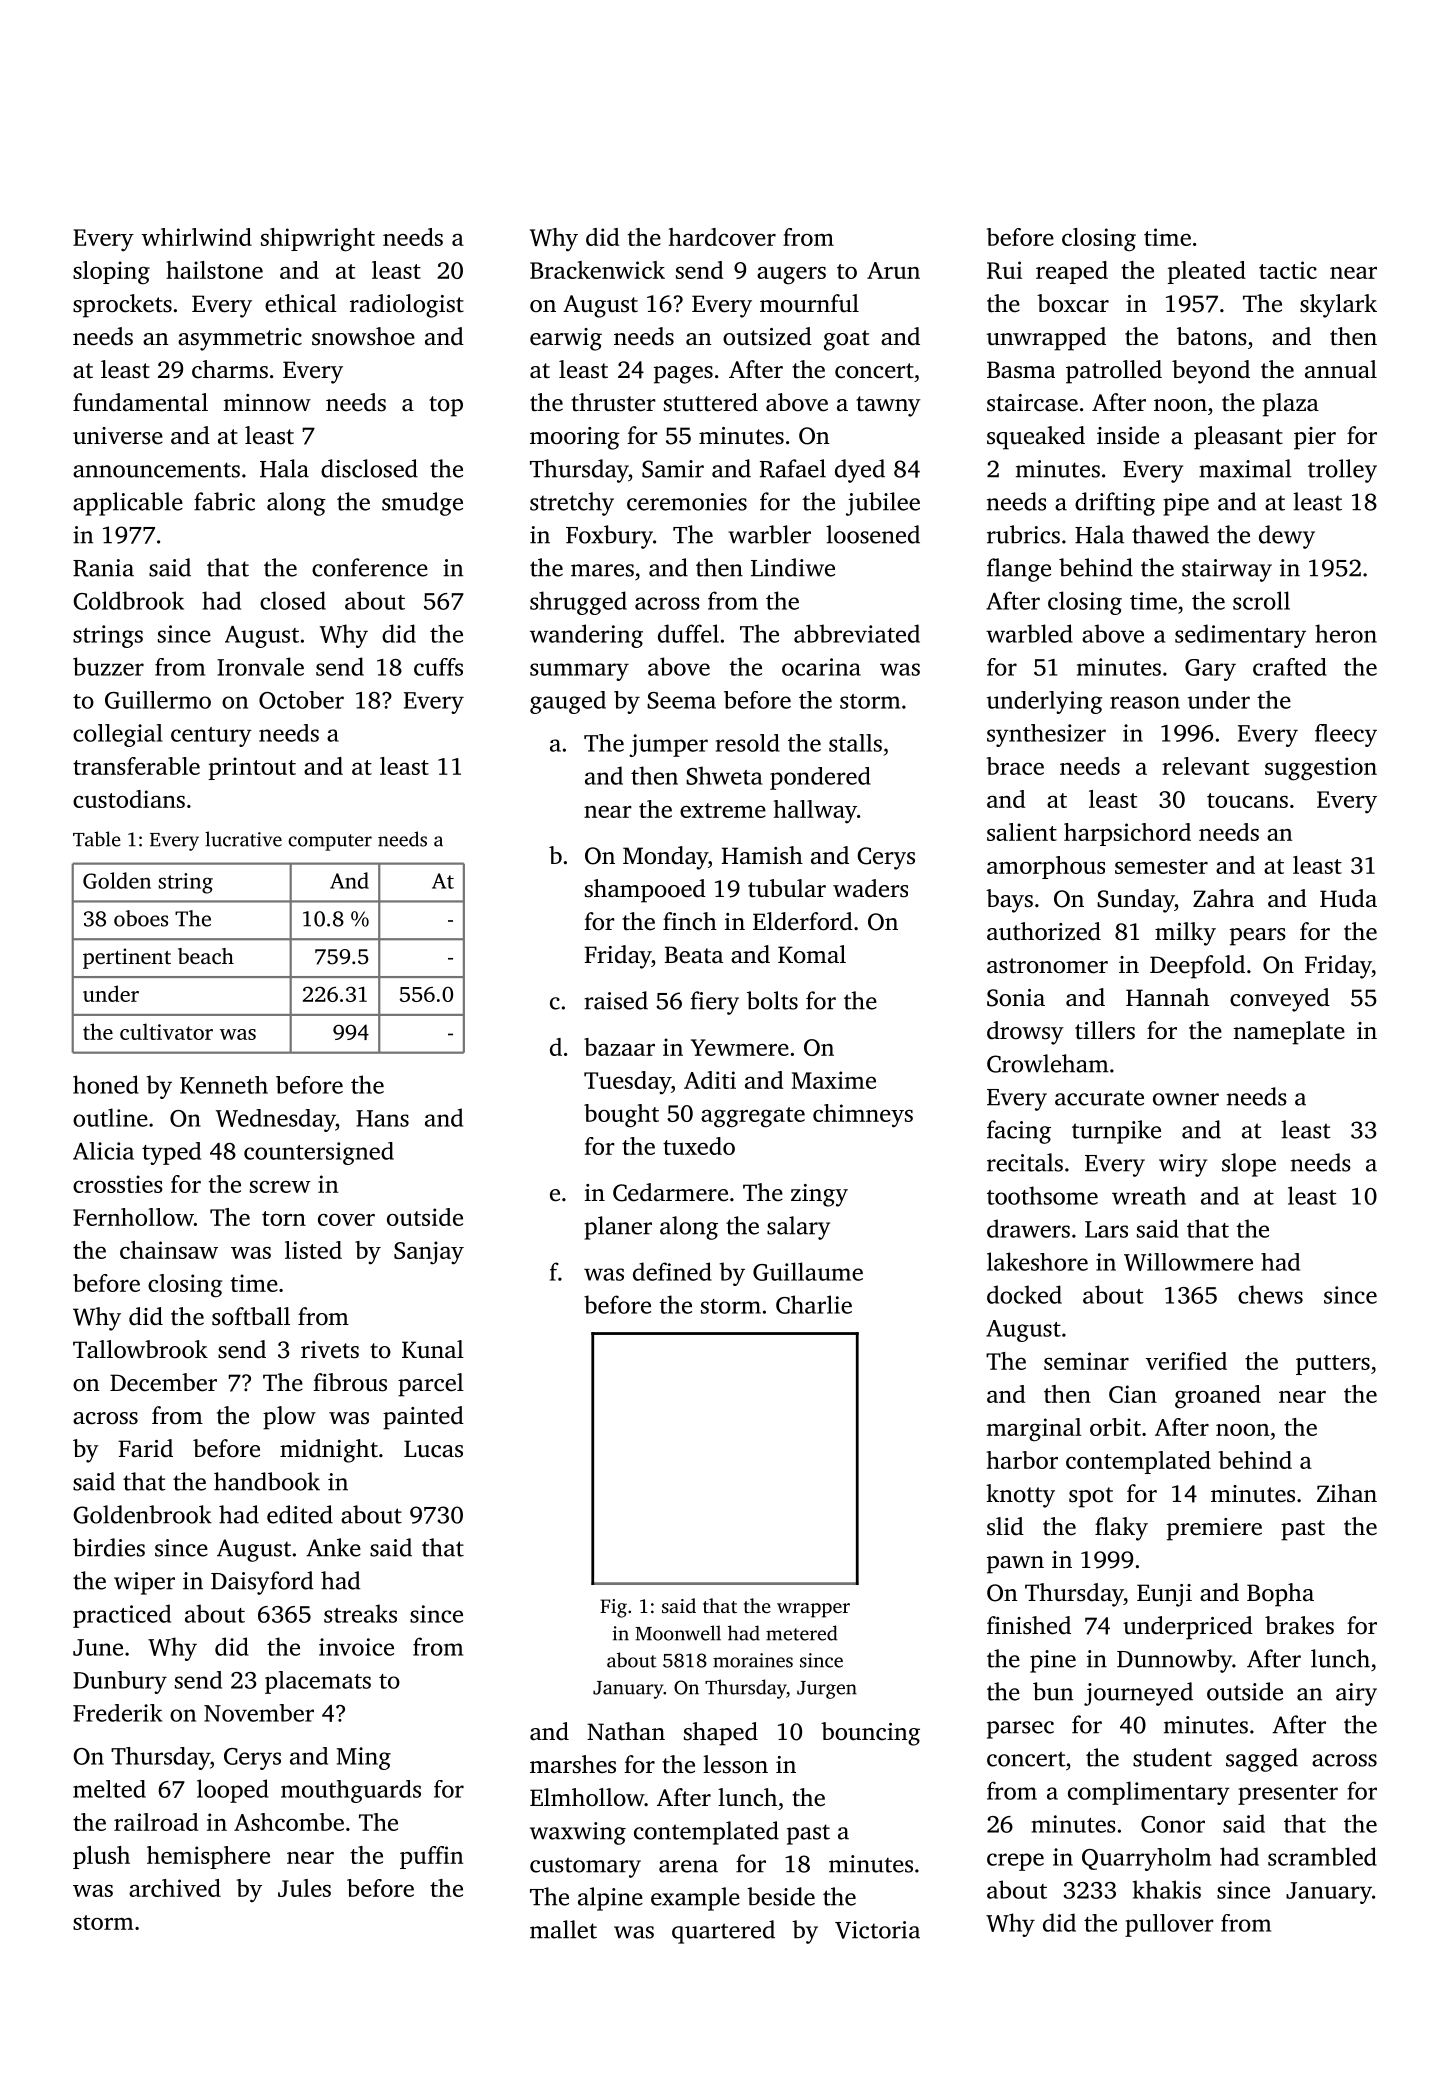 This document has width=1450, height=2100. Describe the element at coordinates (613, 1608) in the document. I see `Fig` at that location.
